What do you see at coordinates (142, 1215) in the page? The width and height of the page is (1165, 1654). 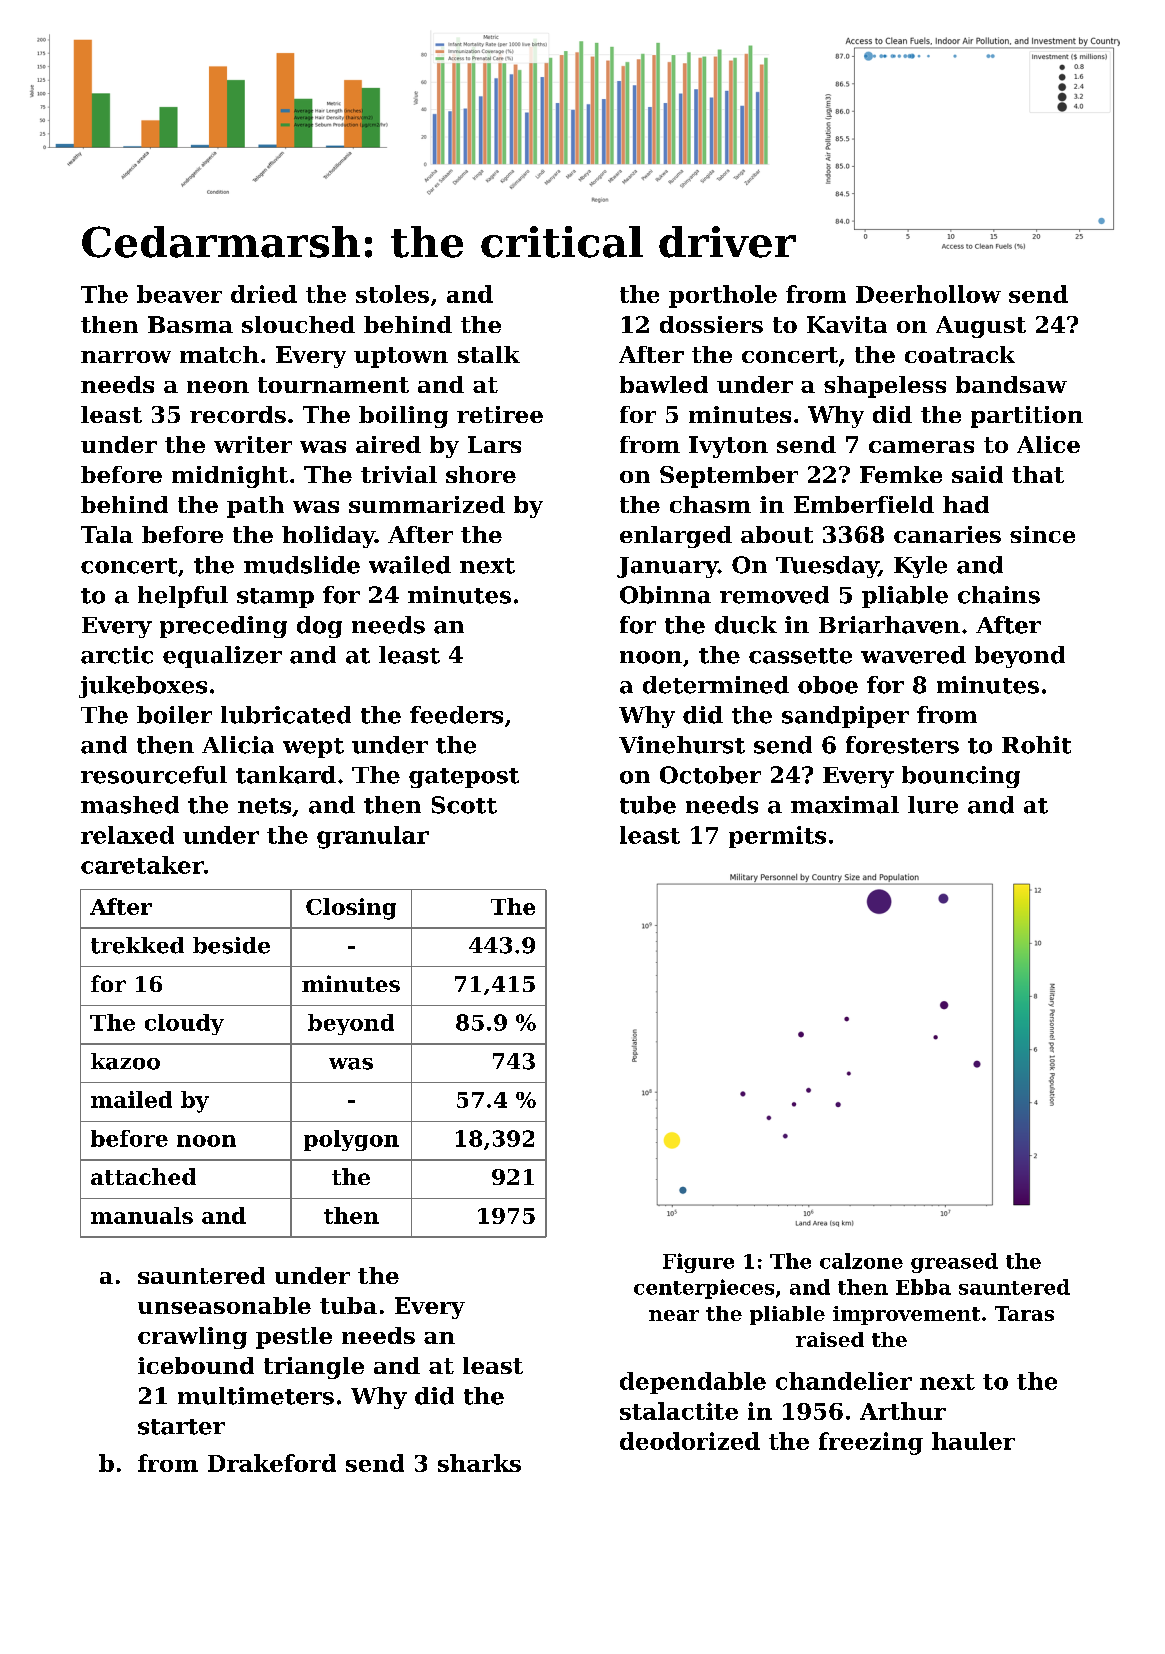 I see `manuals` at bounding box center [142, 1215].
